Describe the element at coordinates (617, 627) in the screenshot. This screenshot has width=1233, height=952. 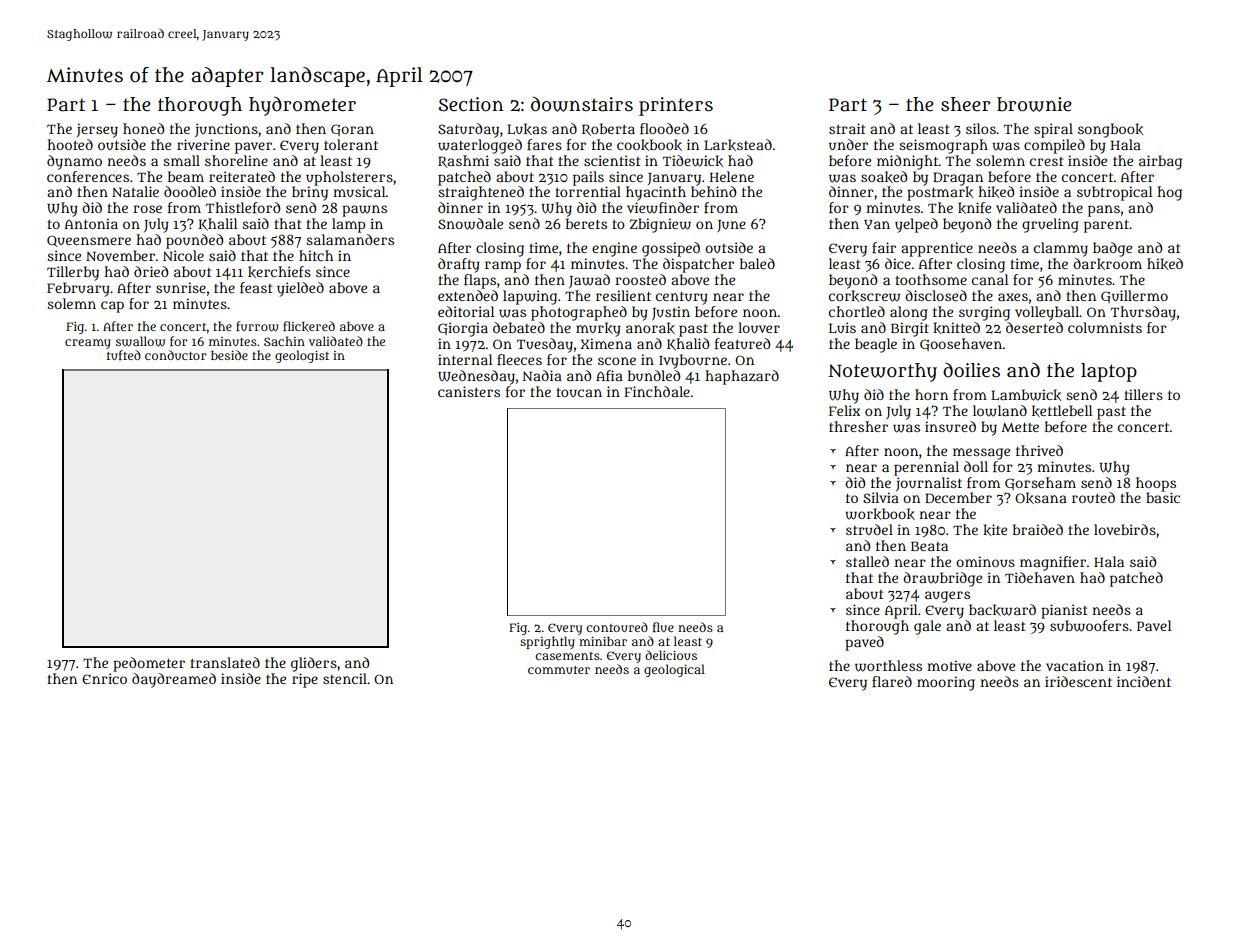
I see `contoured` at that location.
